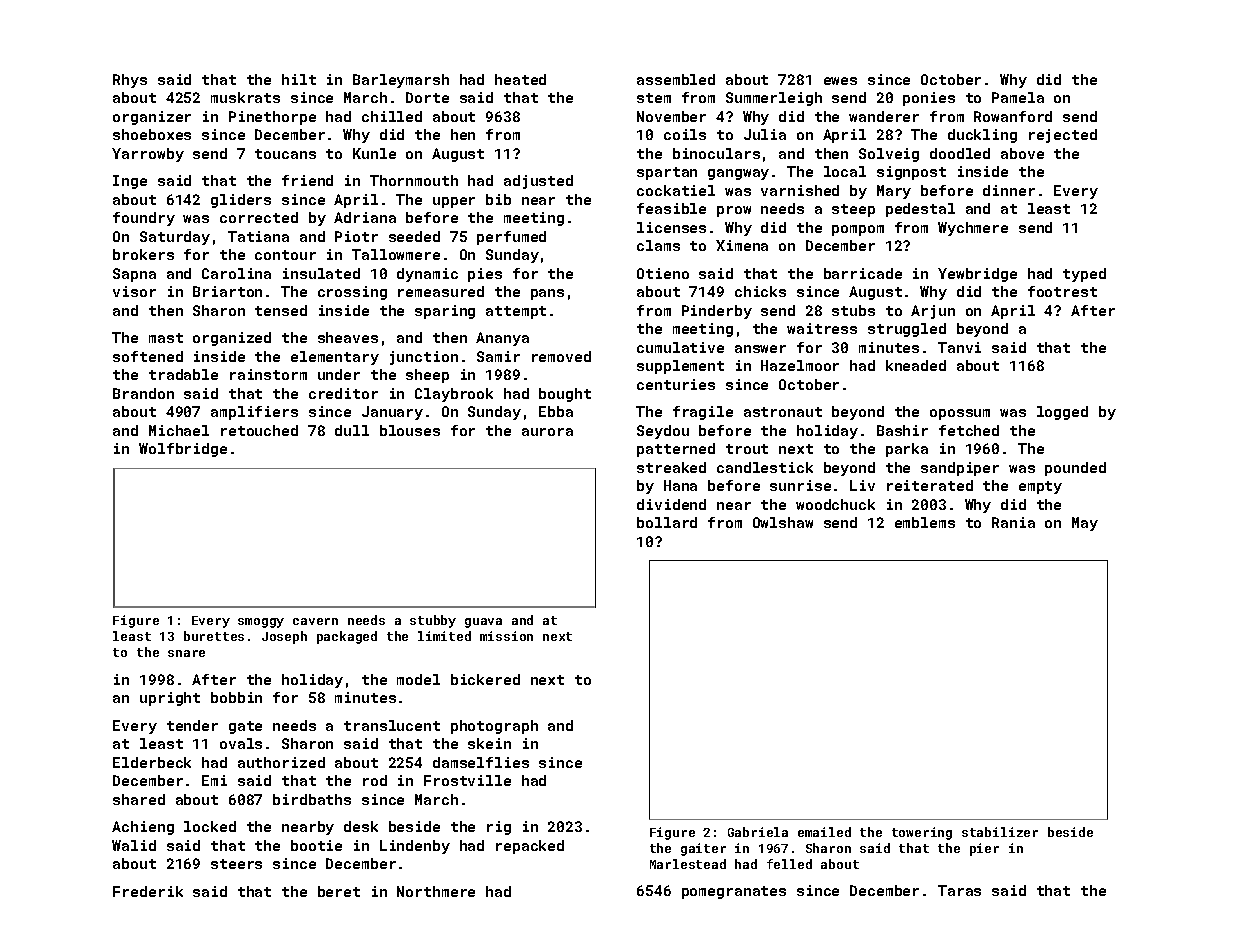 This document has height=952, width=1233. I want to click on mission, so click(506, 636).
